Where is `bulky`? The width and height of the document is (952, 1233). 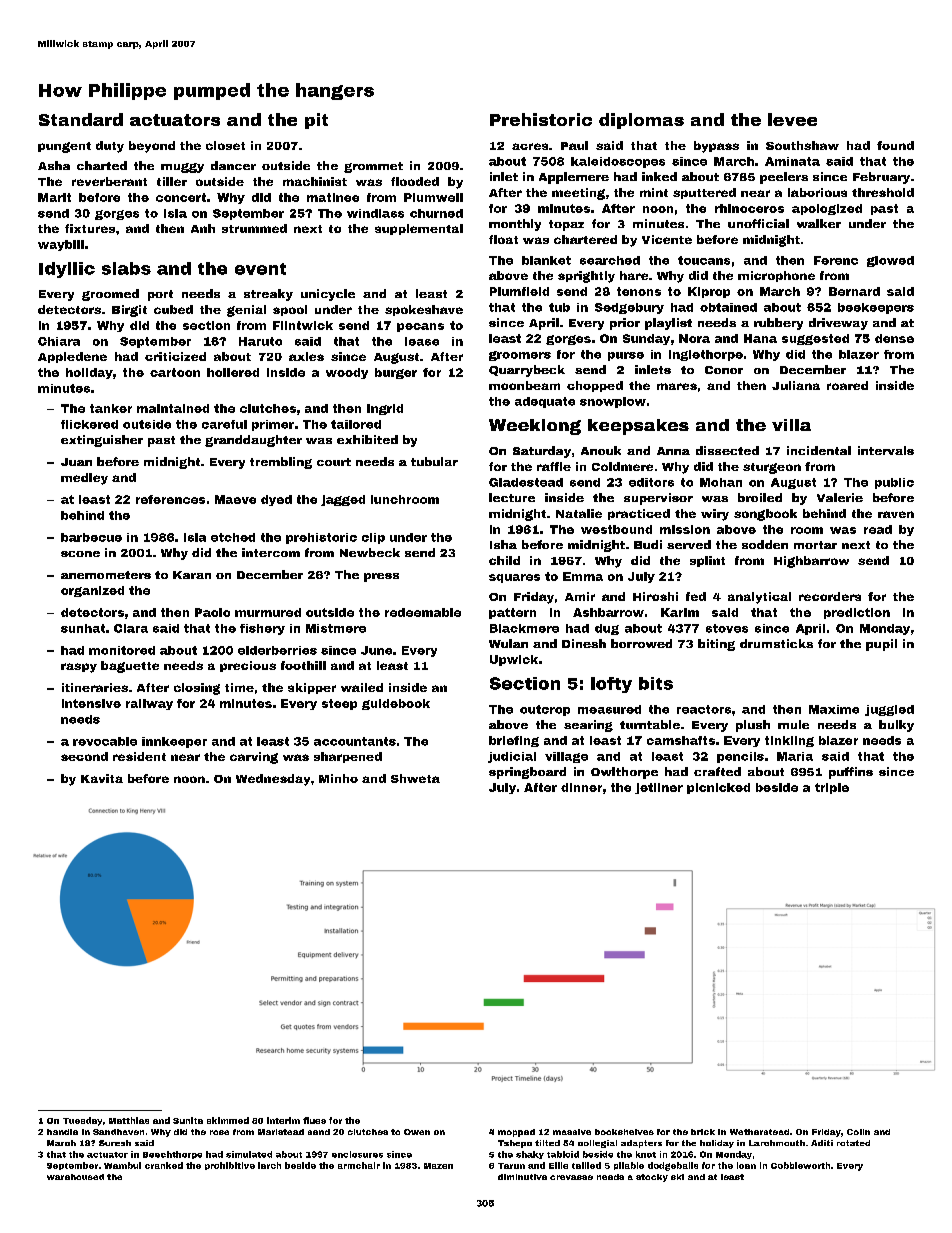
bulky is located at coordinates (896, 726).
